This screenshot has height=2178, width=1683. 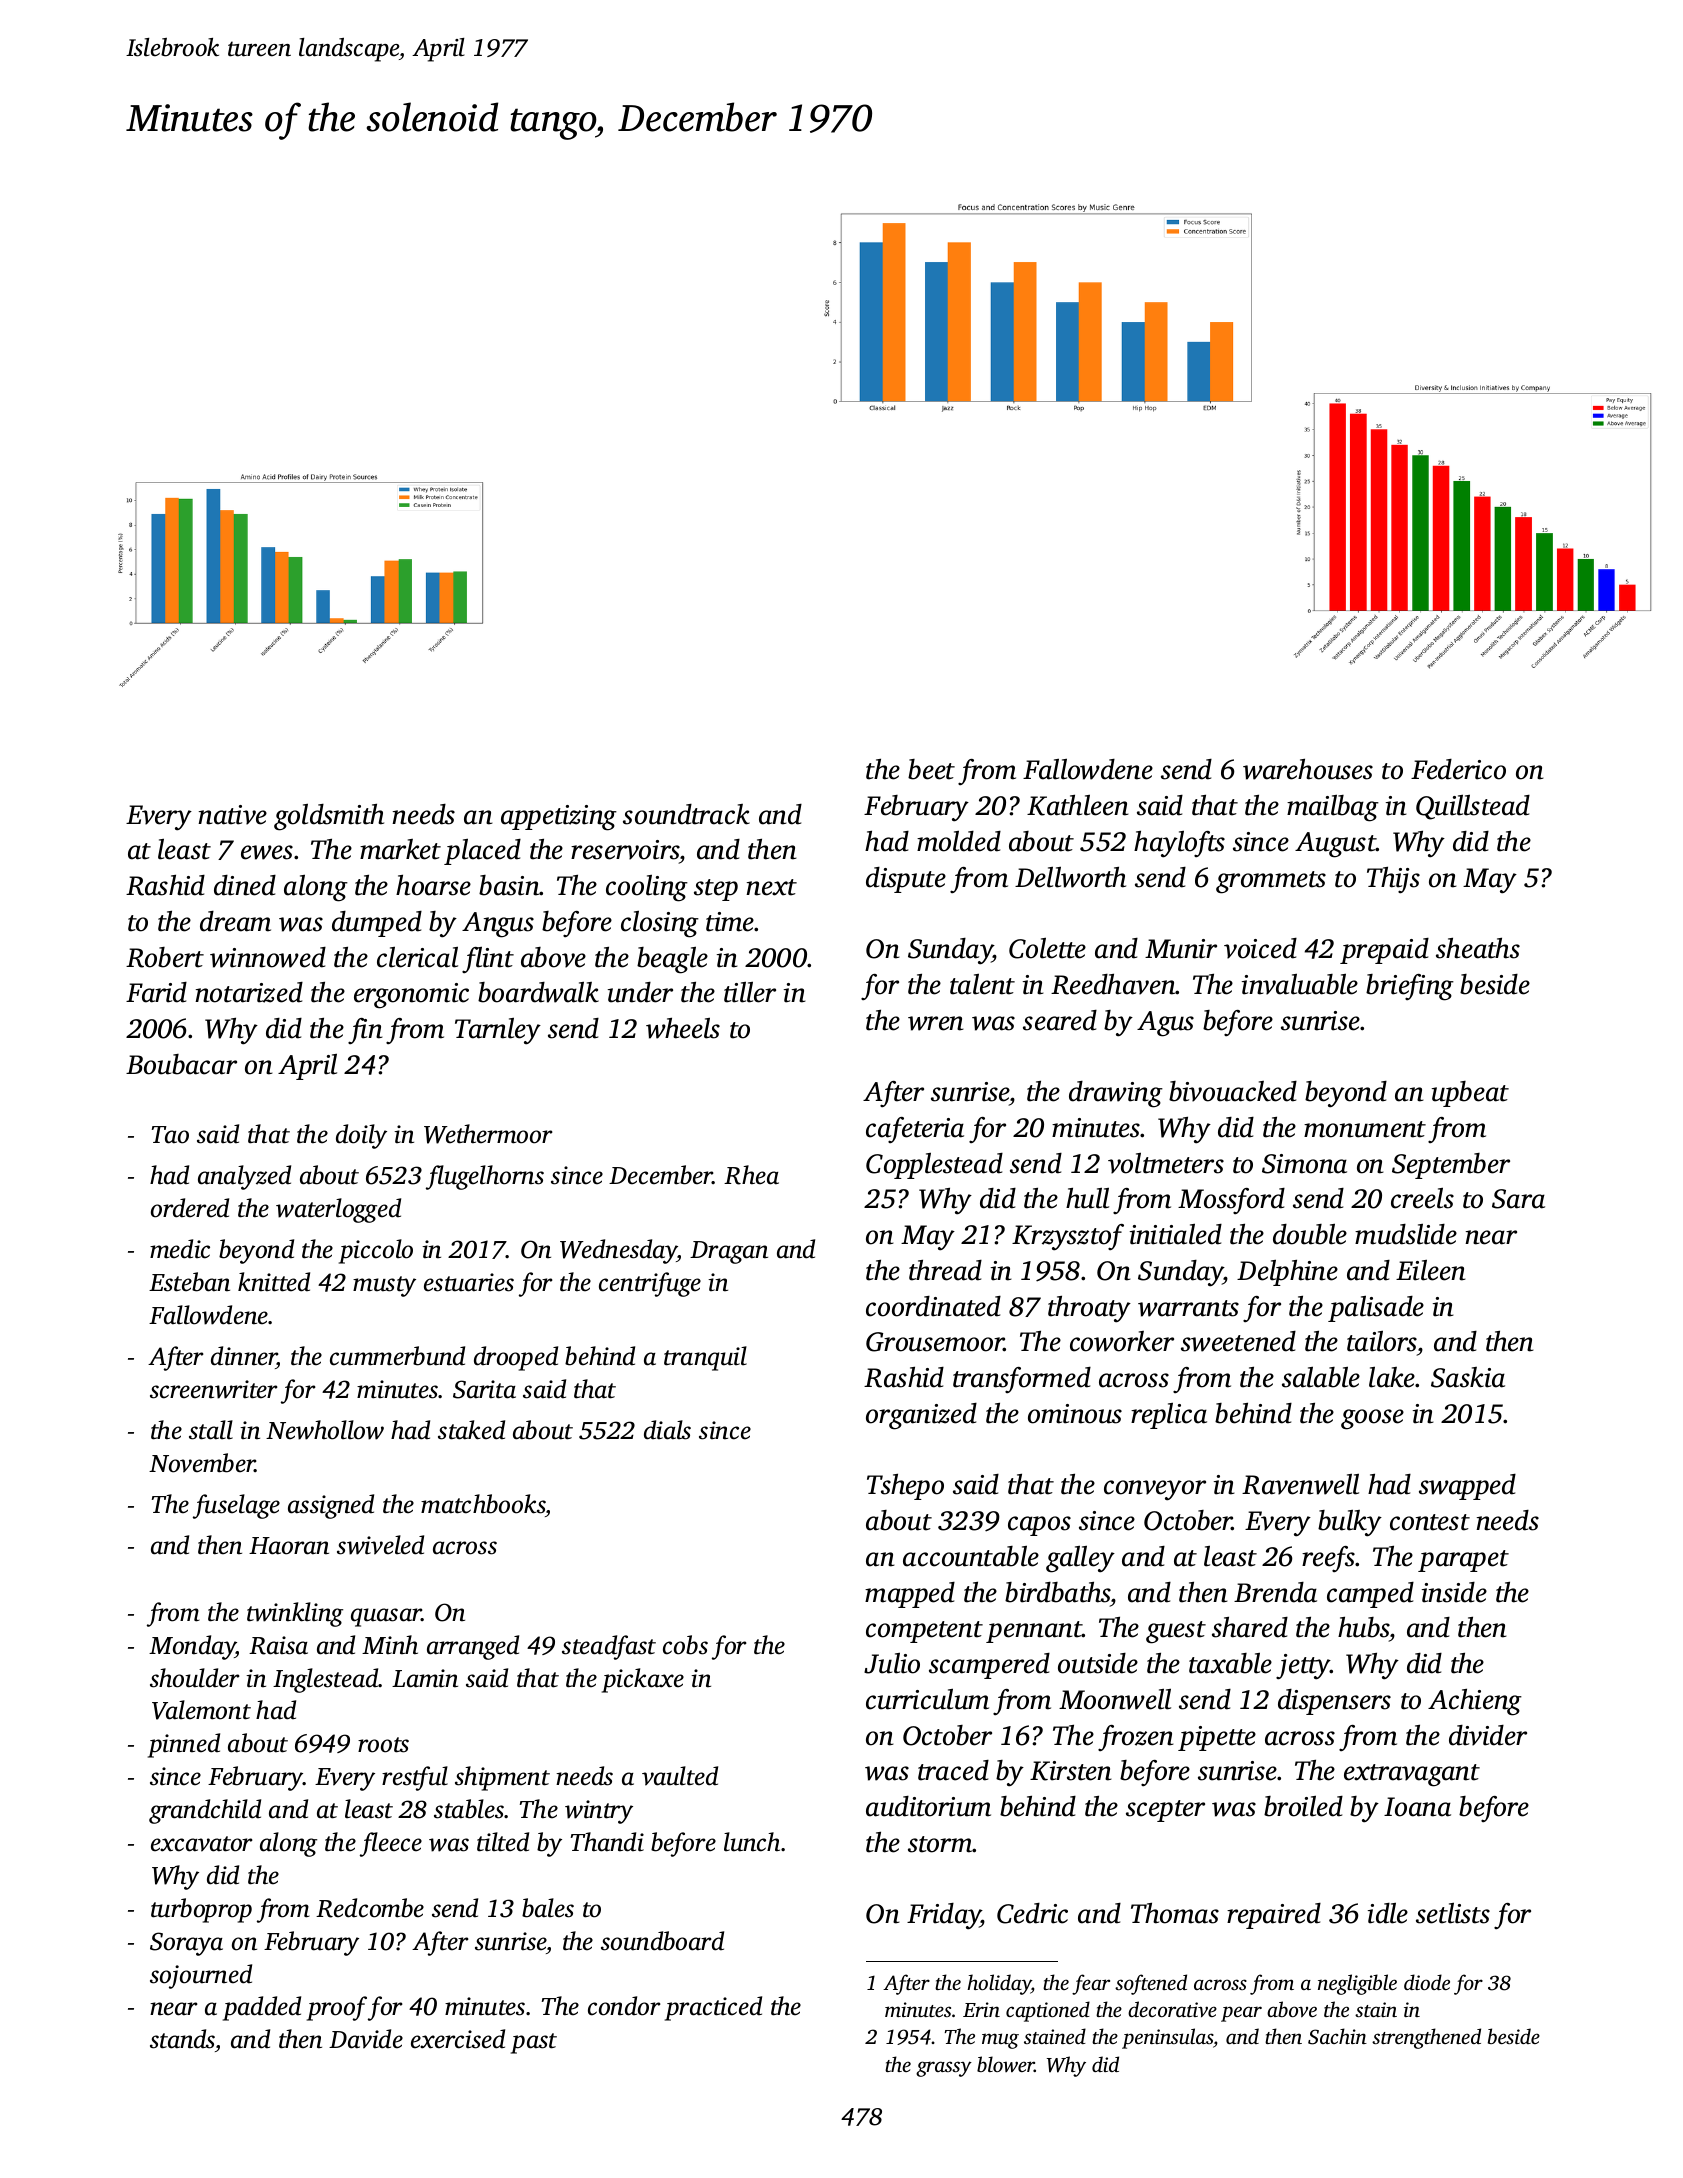 I want to click on invaluable, so click(x=1300, y=984).
